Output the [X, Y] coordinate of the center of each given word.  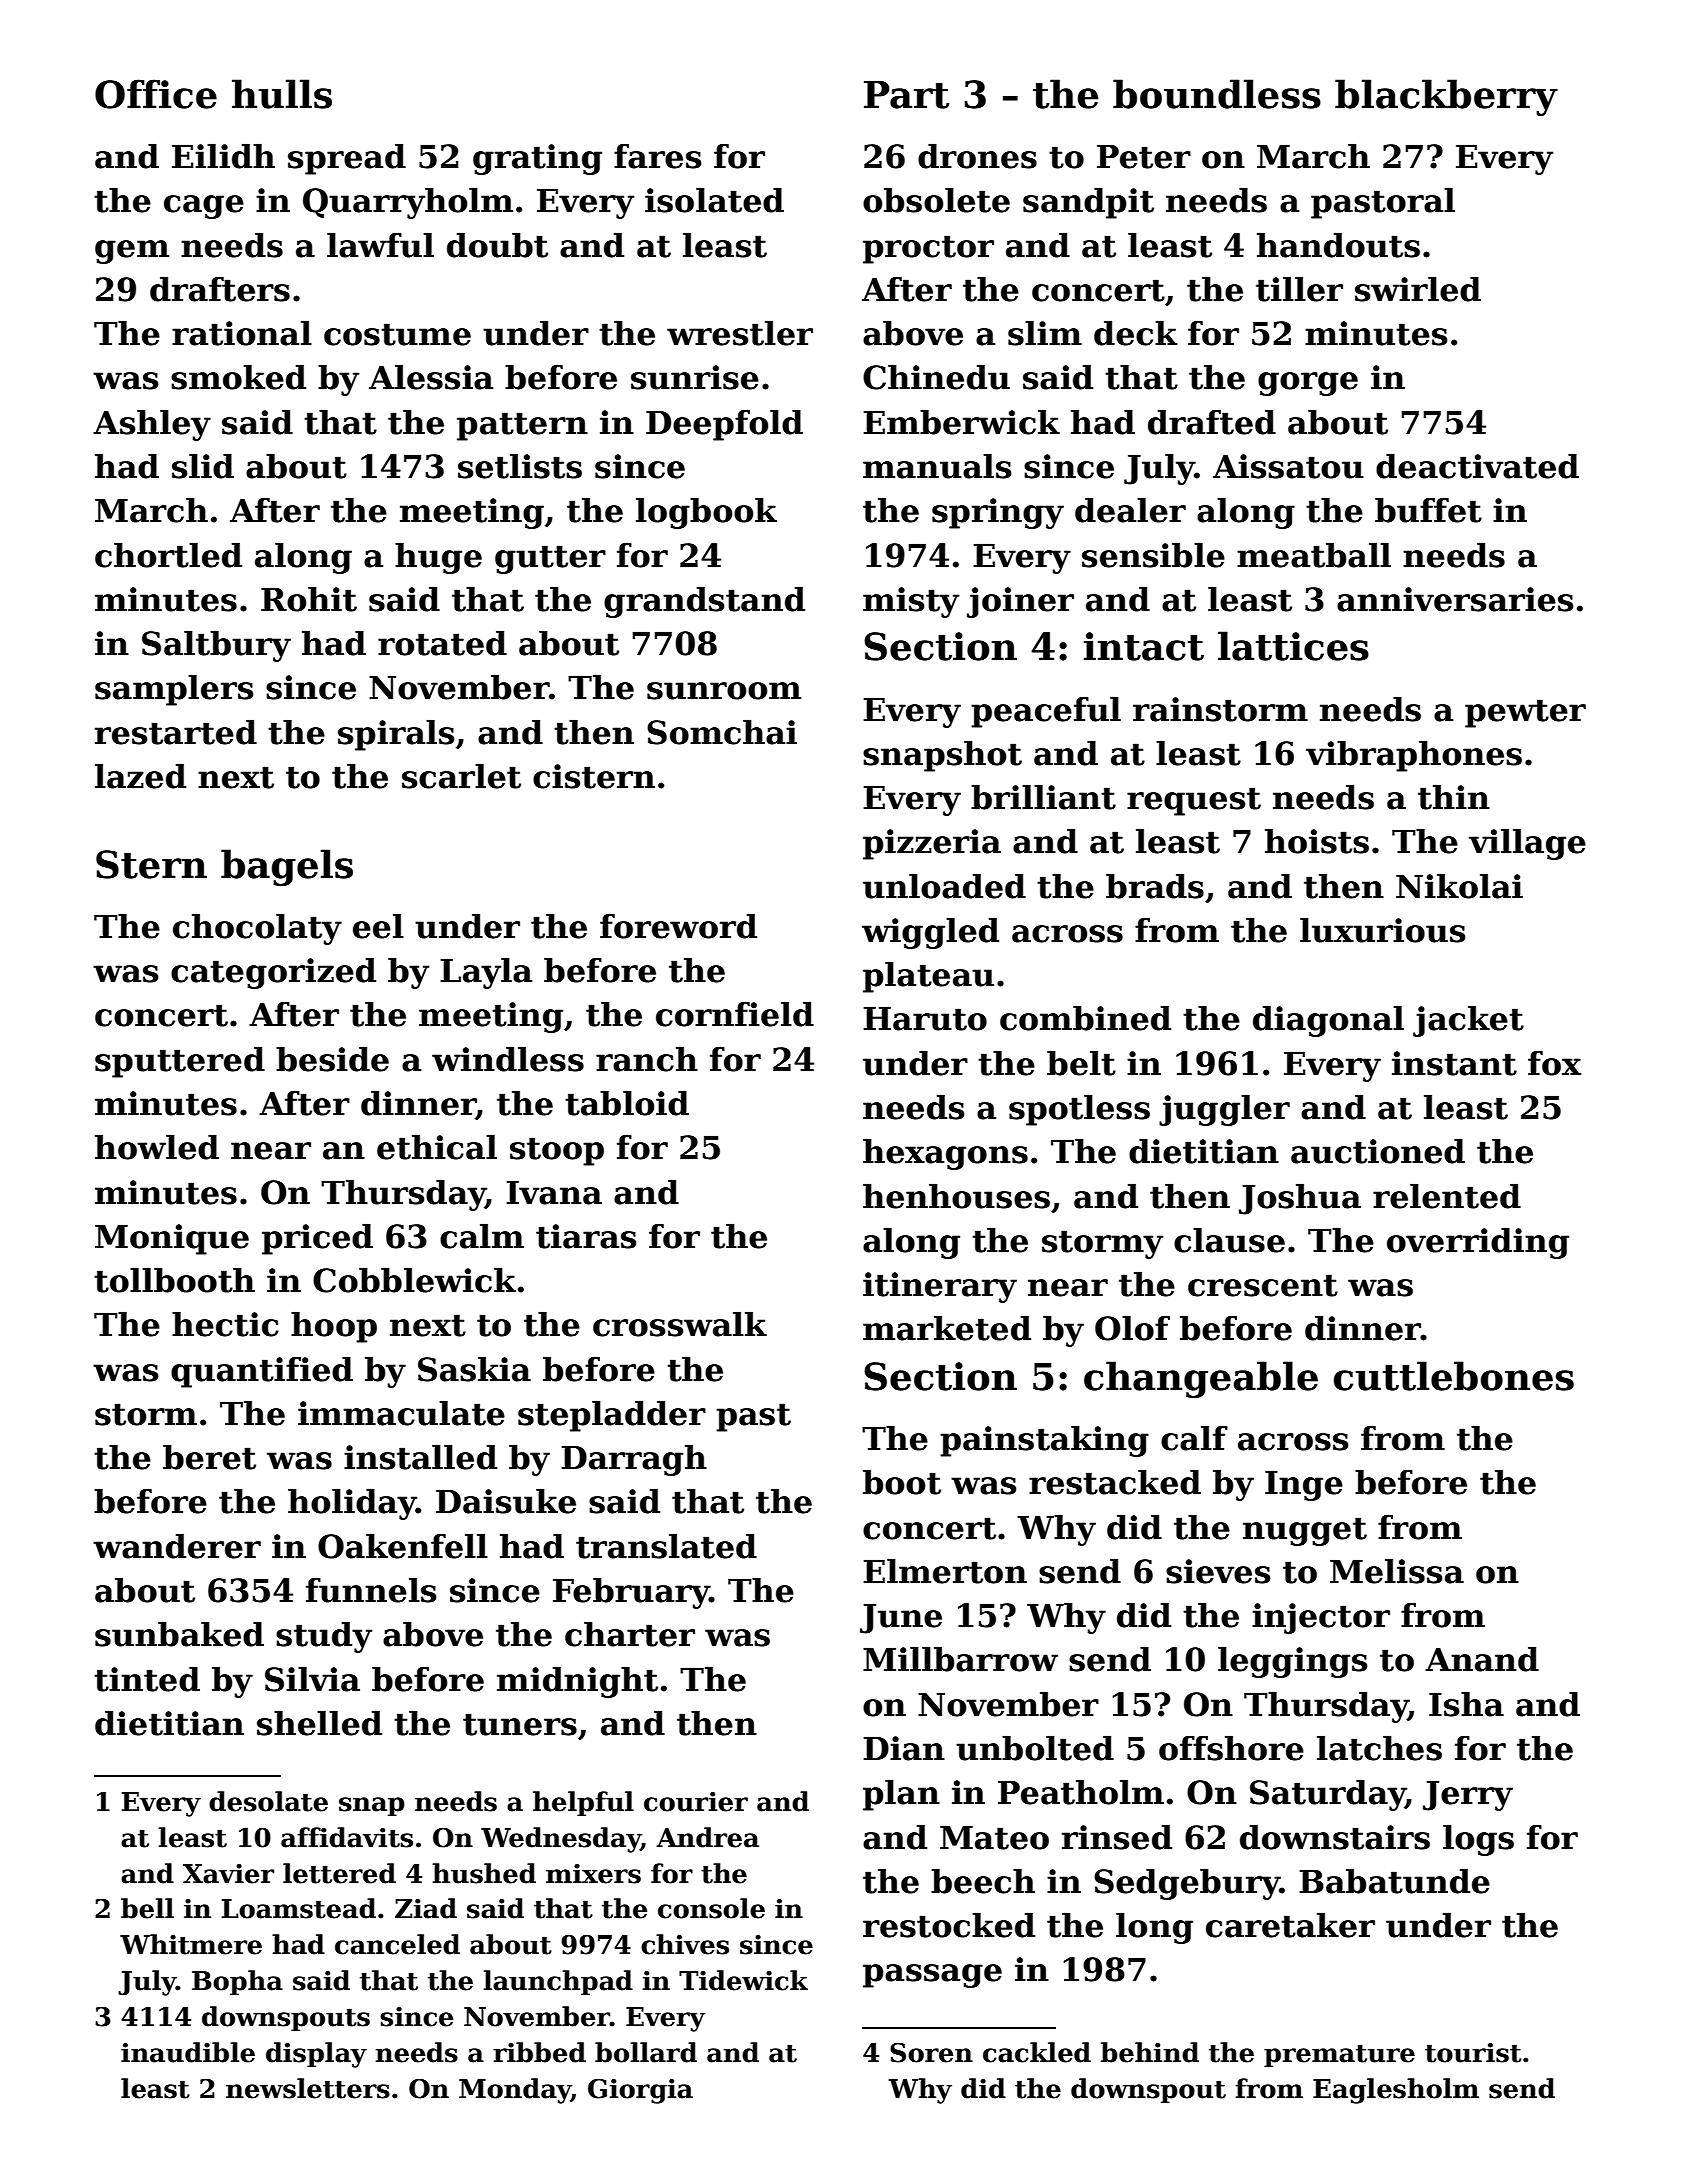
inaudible [188, 2052]
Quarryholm [408, 203]
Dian [904, 1748]
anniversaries [1455, 599]
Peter [1144, 156]
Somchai [722, 732]
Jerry [1468, 1795]
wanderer [177, 1546]
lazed [140, 776]
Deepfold [724, 425]
